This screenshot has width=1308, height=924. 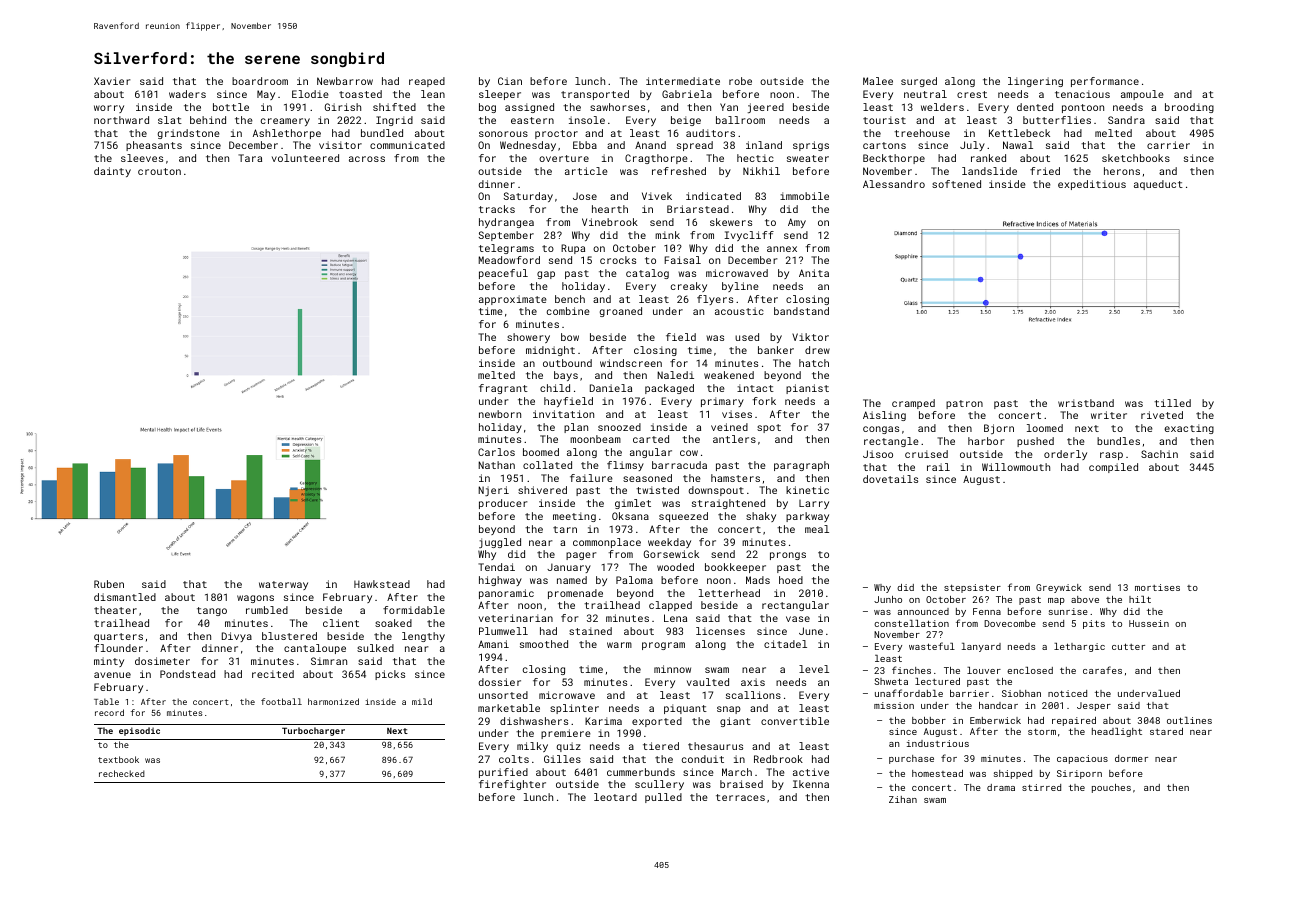 I want to click on Ruben, so click(x=109, y=584).
